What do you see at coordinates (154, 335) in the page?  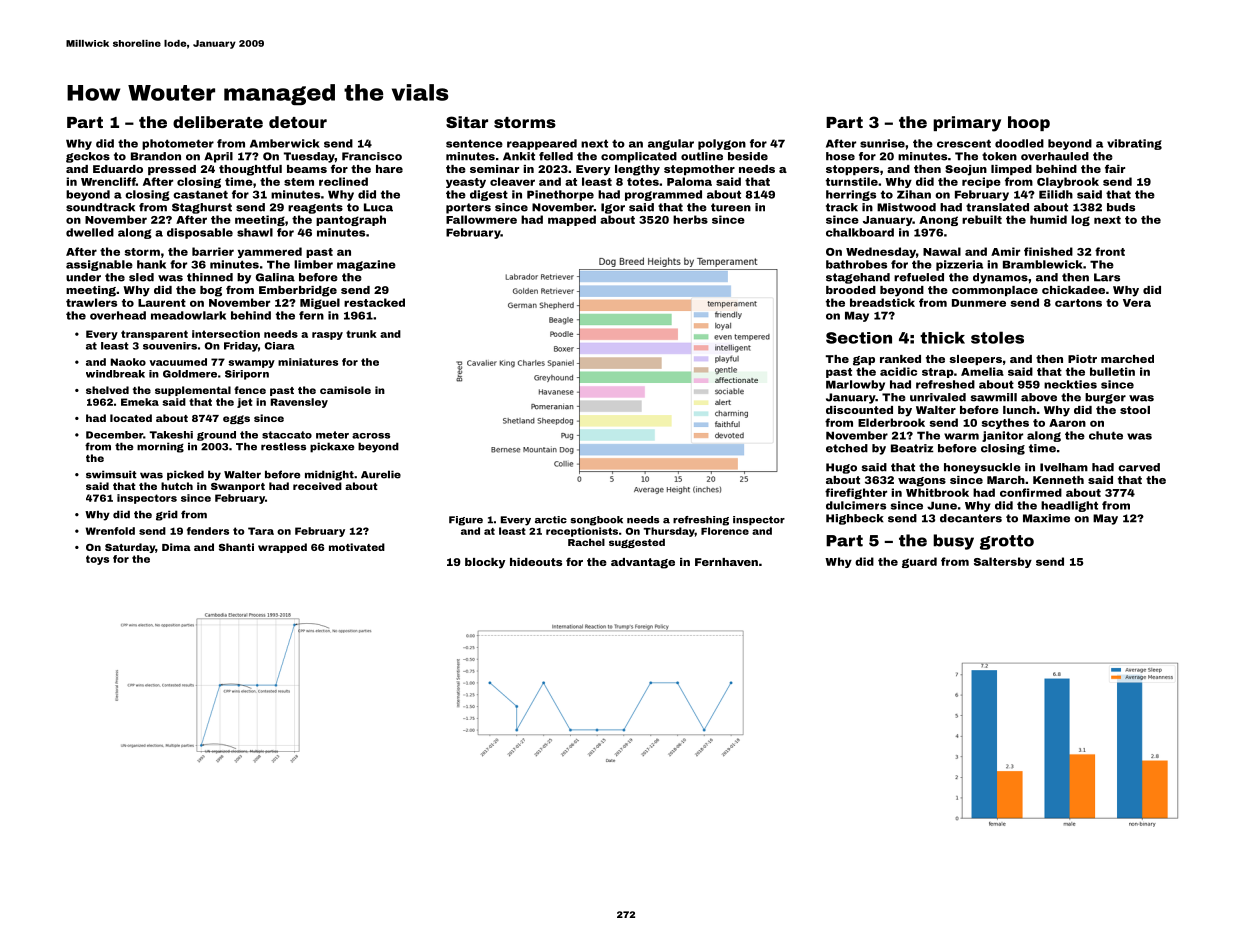 I see `transparent` at bounding box center [154, 335].
